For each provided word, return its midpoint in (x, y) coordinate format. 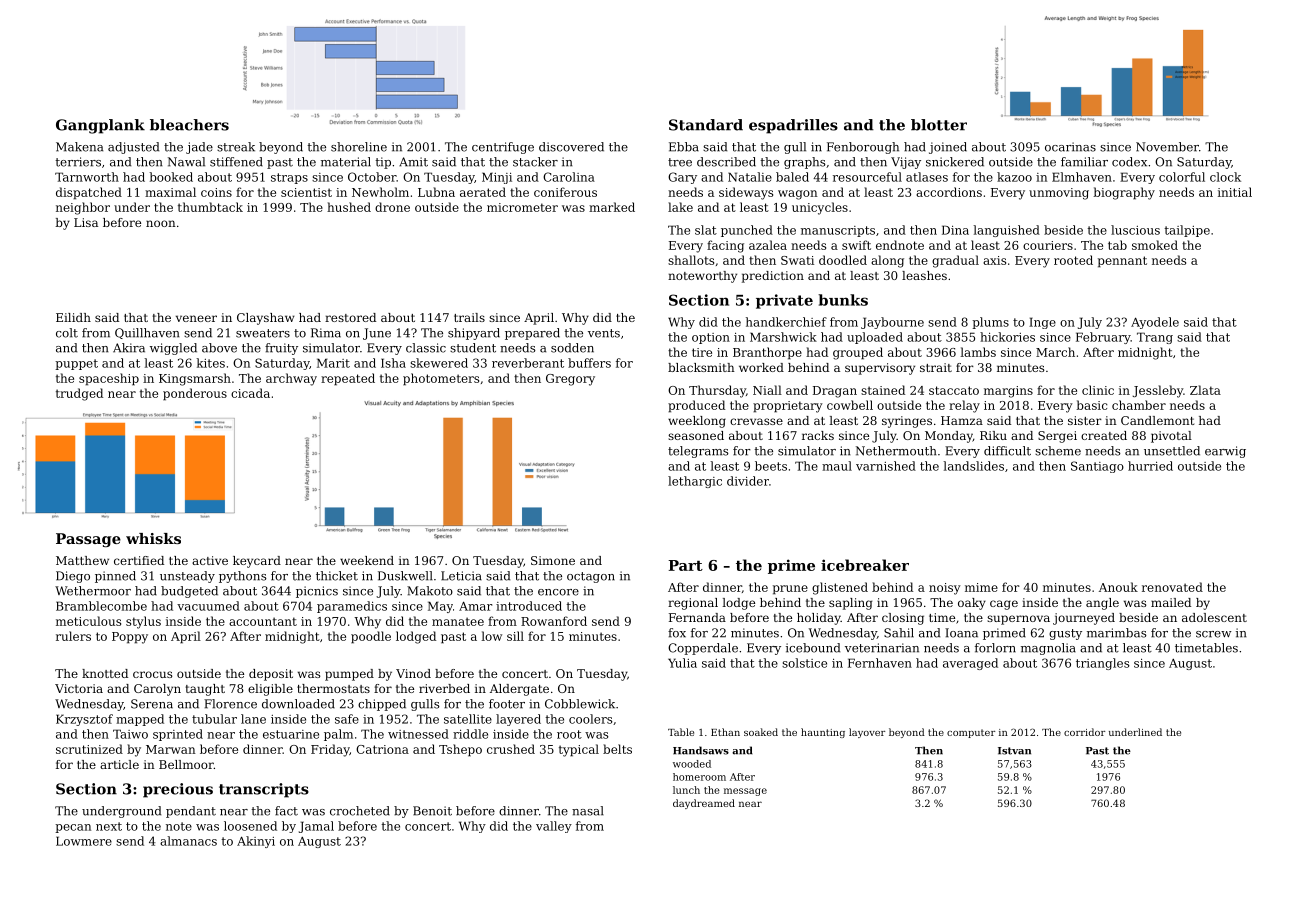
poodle (371, 637)
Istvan (1014, 751)
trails (469, 317)
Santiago (1097, 467)
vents (604, 333)
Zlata (1205, 390)
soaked (761, 732)
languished (1006, 231)
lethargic (695, 482)
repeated (348, 379)
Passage (88, 540)
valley (554, 827)
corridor (1084, 732)
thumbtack (210, 207)
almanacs (188, 841)
